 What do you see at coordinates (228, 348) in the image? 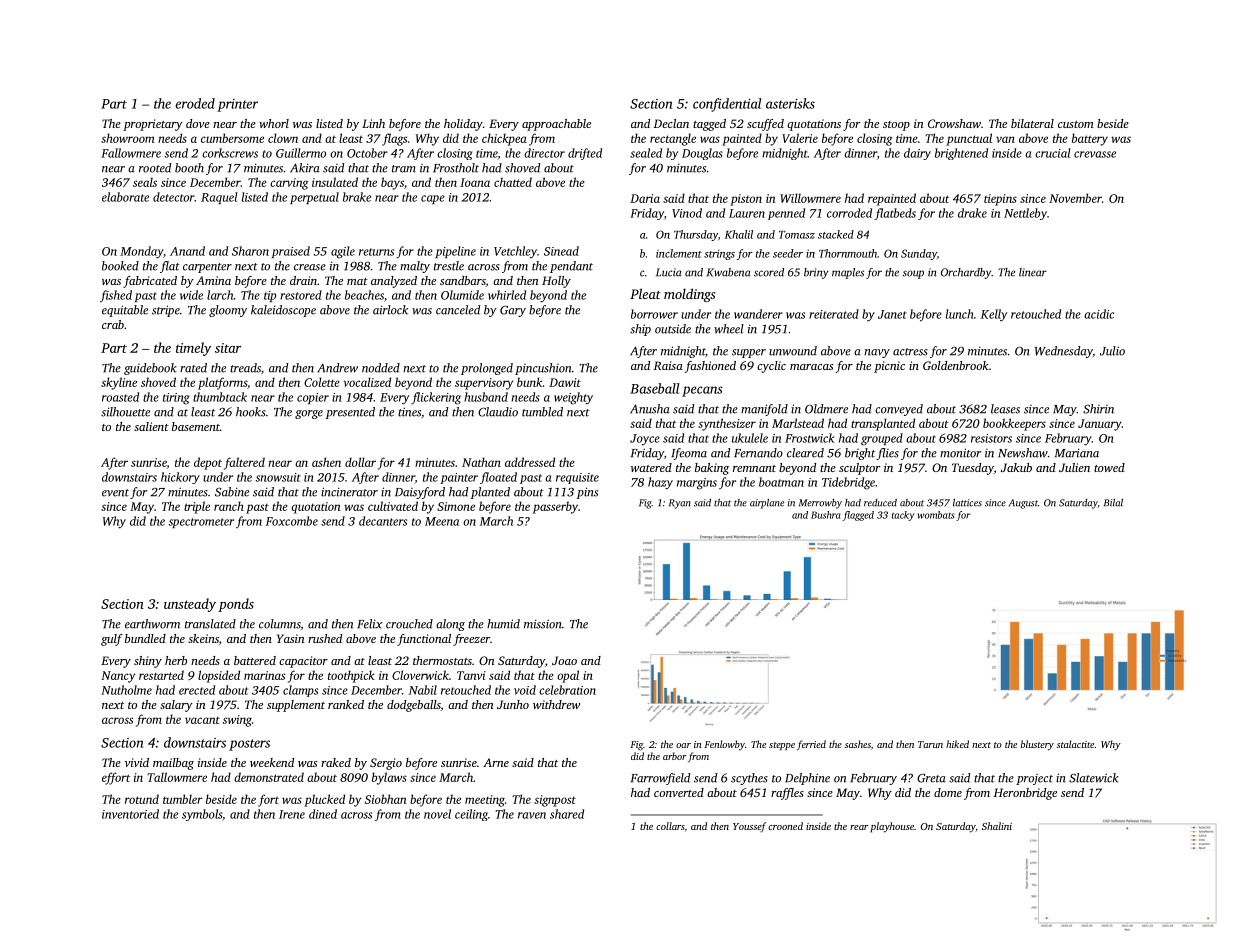
I see `sitar` at bounding box center [228, 348].
